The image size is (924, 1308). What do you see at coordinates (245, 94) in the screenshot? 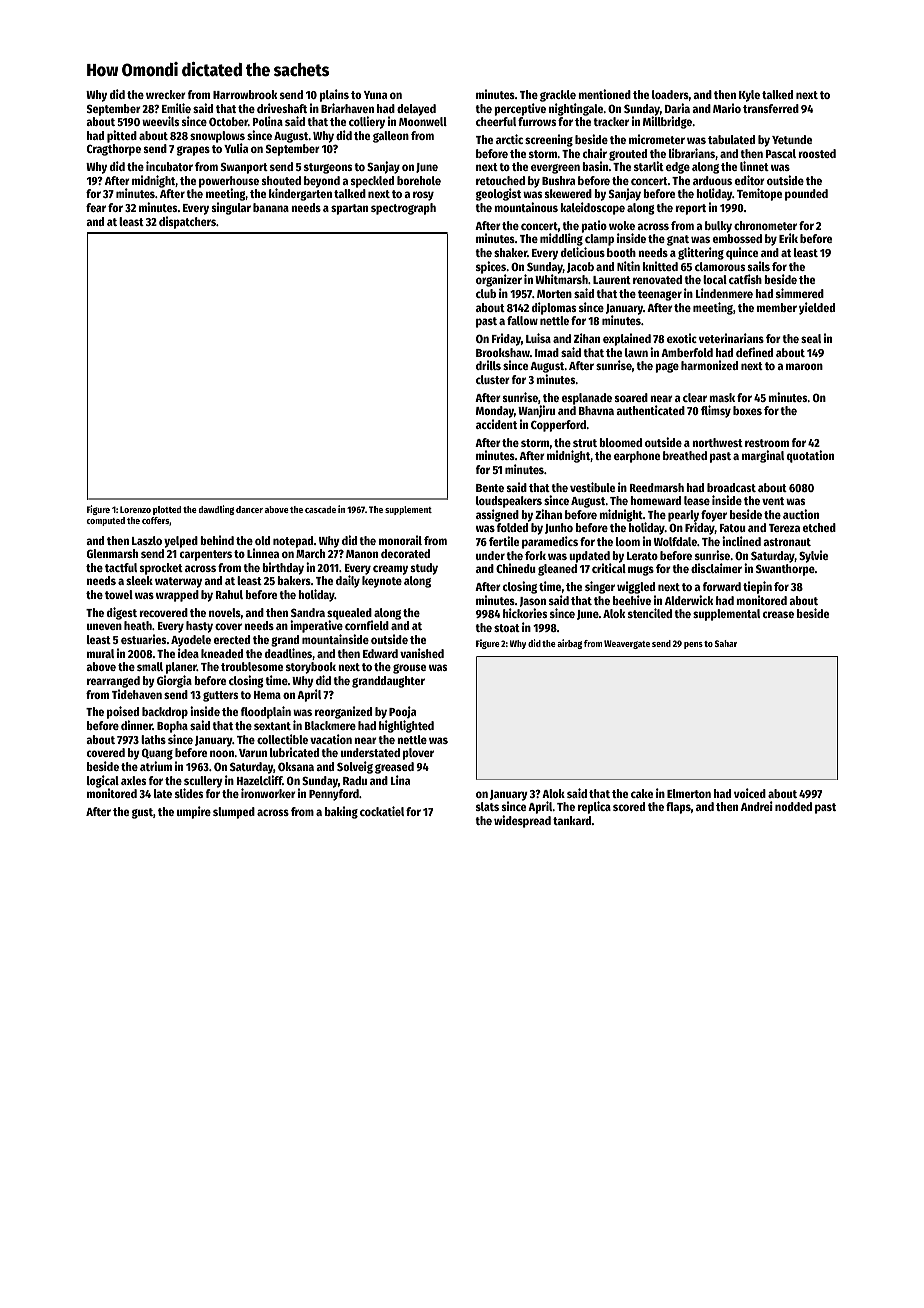
I see `Harrowbrook` at bounding box center [245, 94].
